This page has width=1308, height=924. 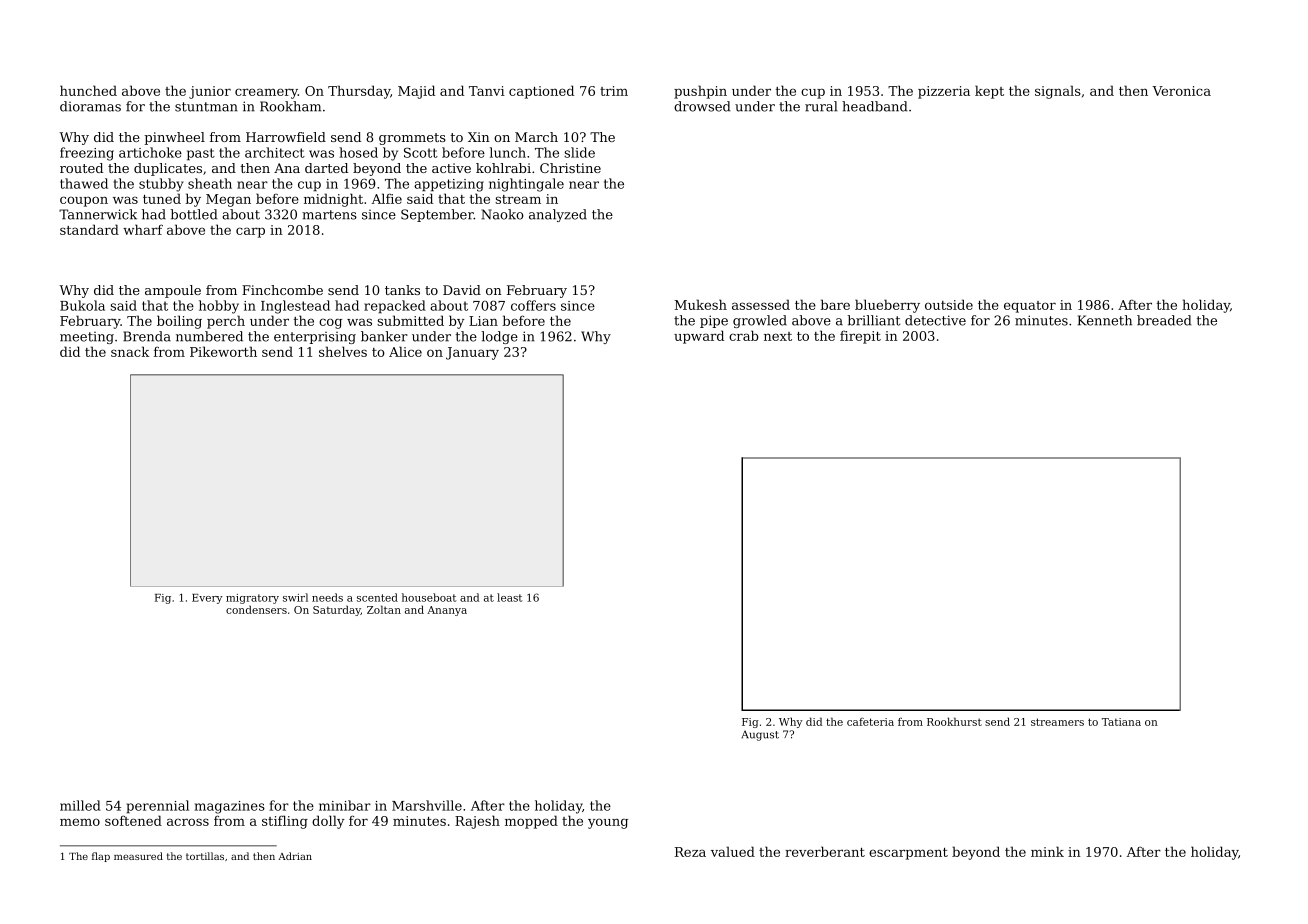 What do you see at coordinates (533, 305) in the page?
I see `coffers` at bounding box center [533, 305].
